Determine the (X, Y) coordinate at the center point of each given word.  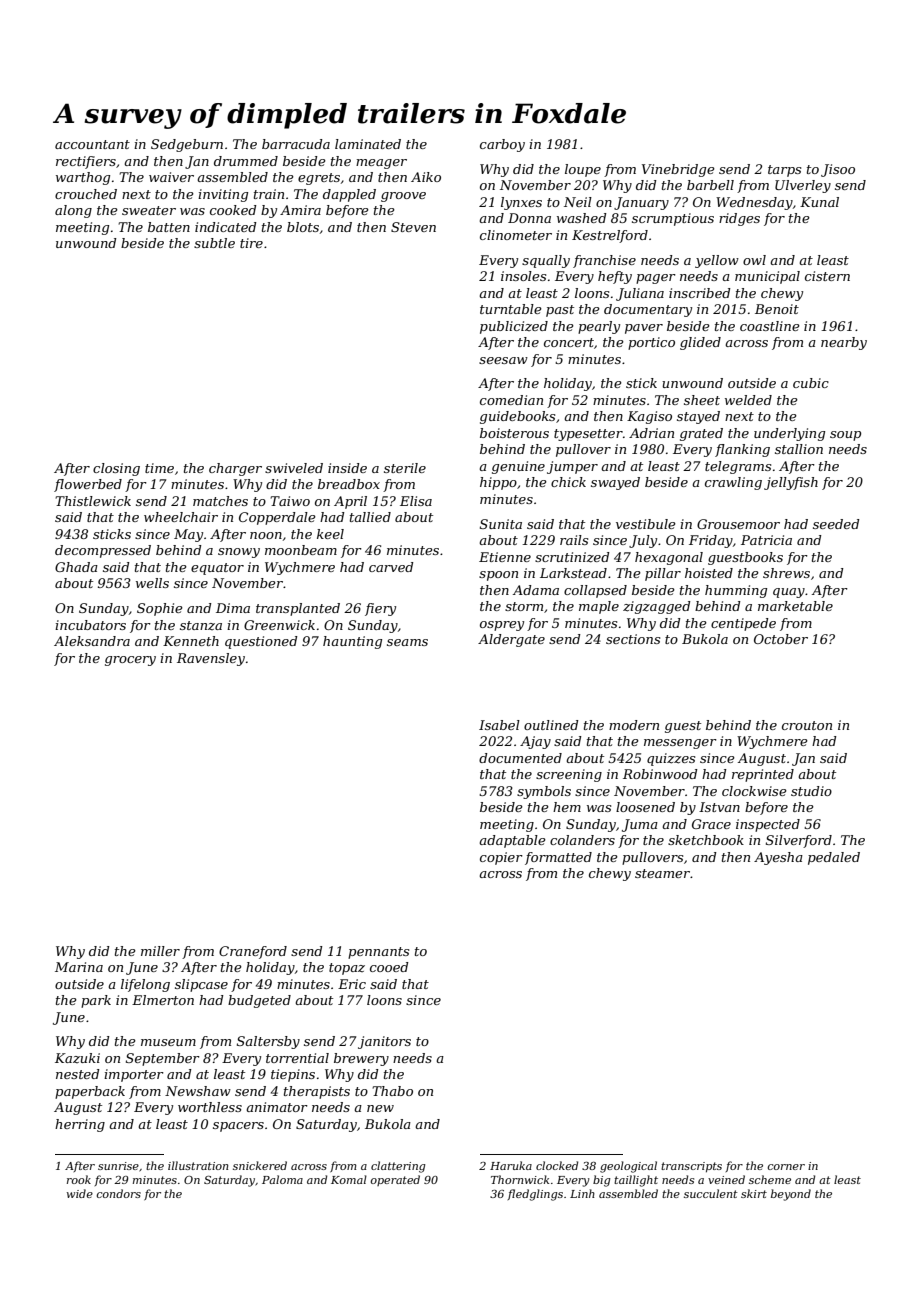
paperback (90, 1092)
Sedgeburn (187, 145)
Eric (352, 984)
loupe (583, 170)
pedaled (834, 858)
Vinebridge (678, 170)
